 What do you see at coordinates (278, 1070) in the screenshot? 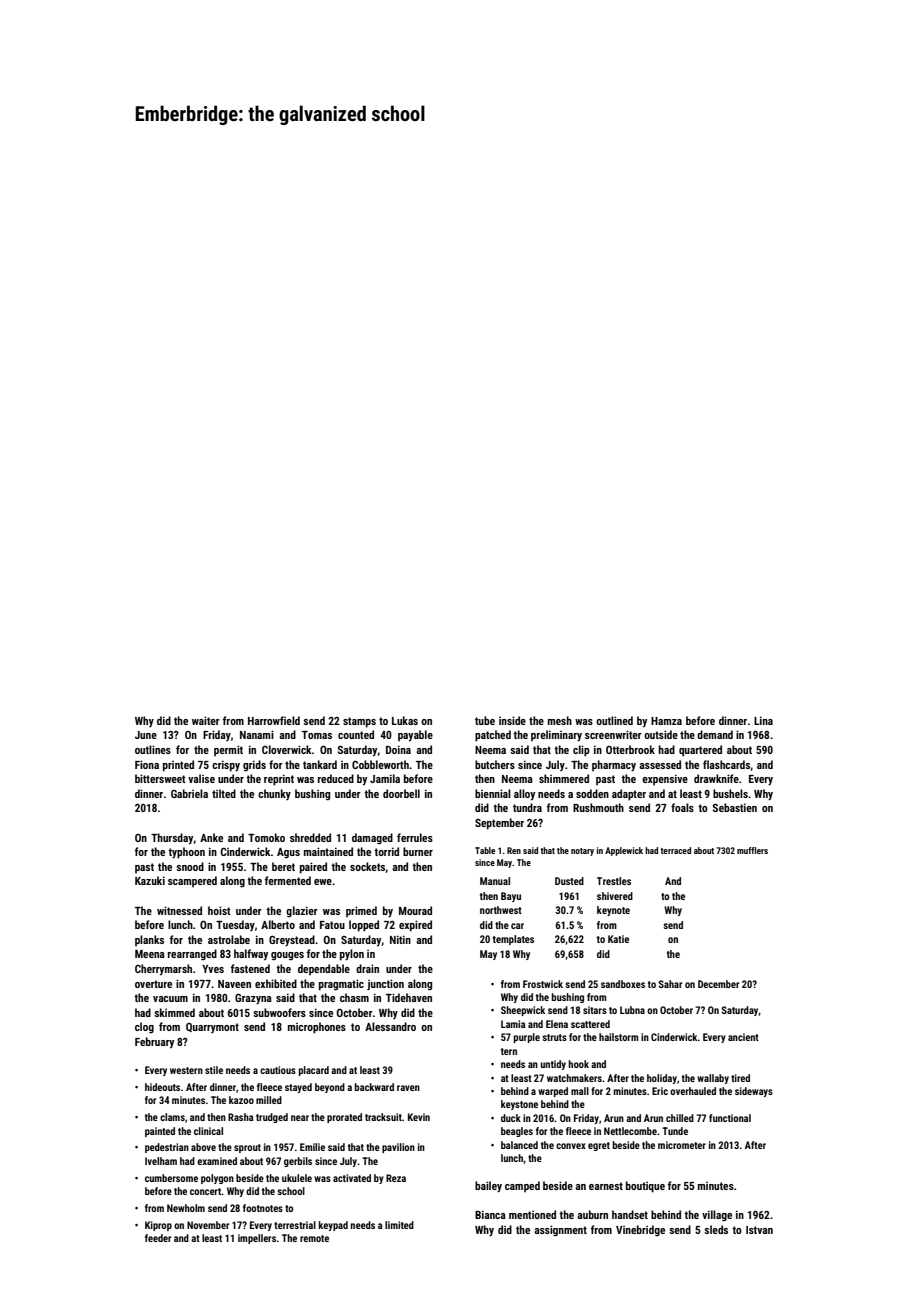
I see `cautious` at bounding box center [278, 1070].
